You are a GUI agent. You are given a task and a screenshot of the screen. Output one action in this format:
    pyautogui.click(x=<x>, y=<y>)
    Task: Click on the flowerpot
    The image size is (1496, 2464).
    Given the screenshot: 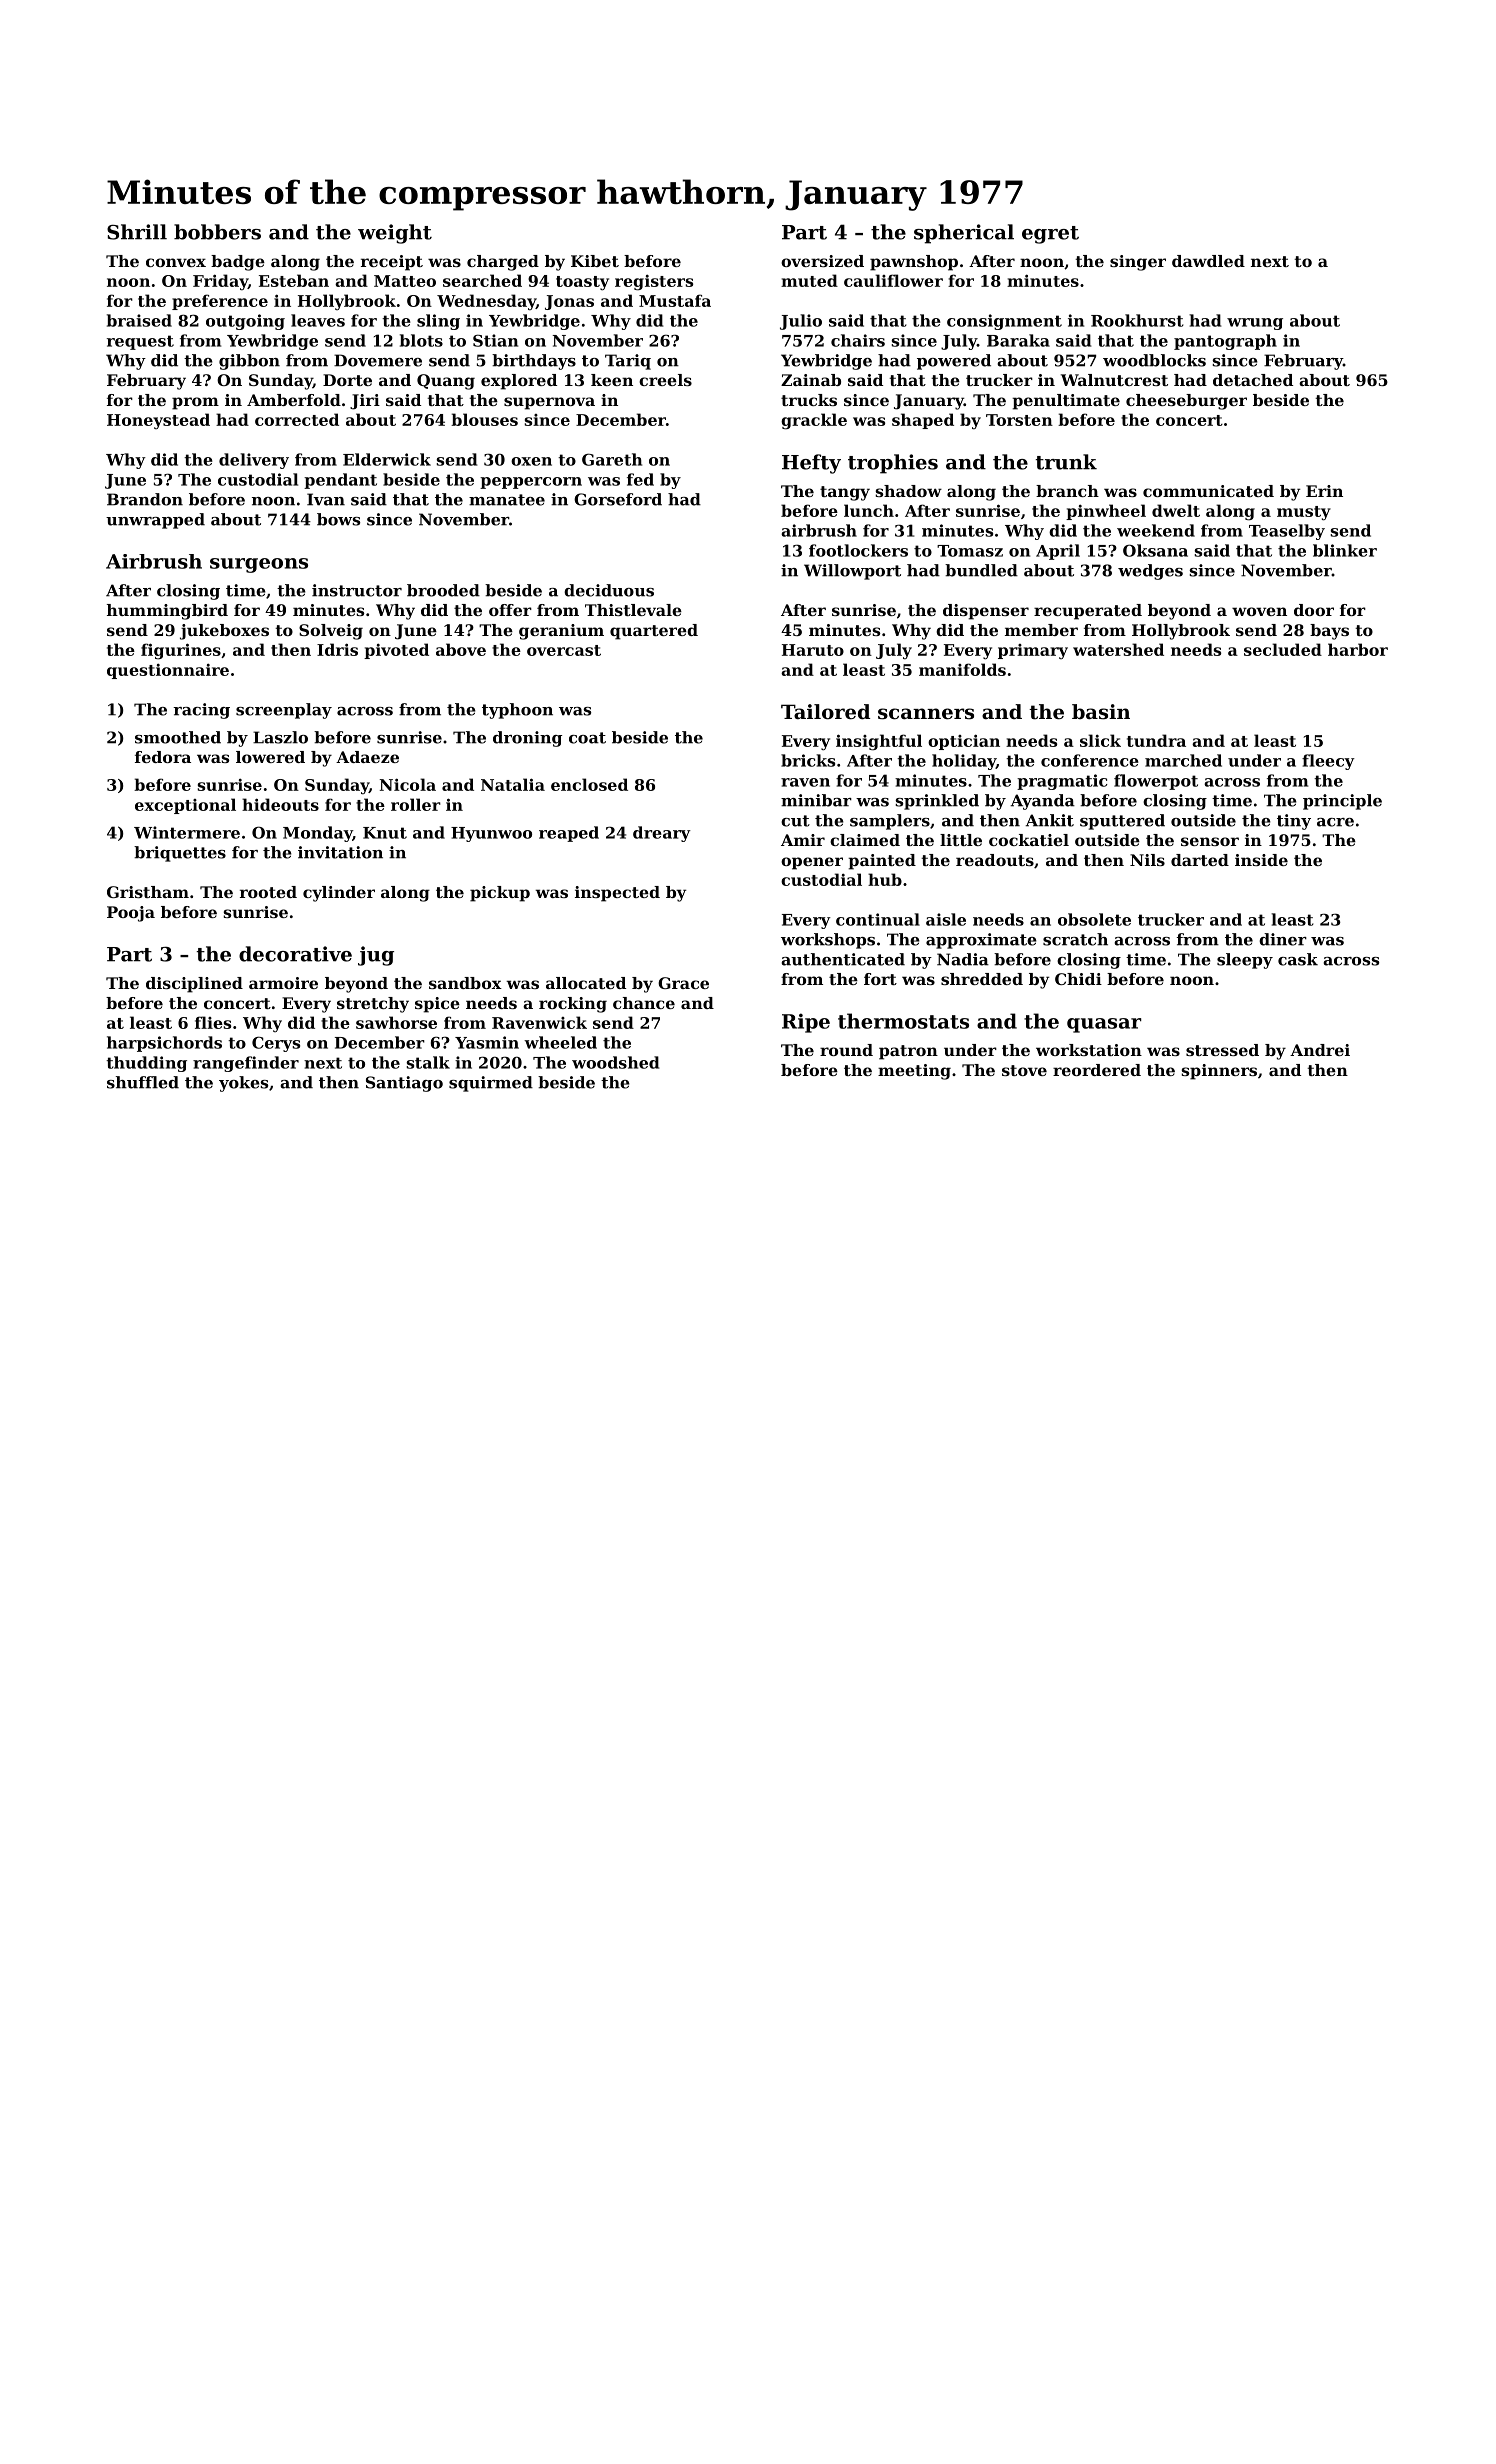 What is the action you would take?
    pyautogui.click(x=1156, y=782)
